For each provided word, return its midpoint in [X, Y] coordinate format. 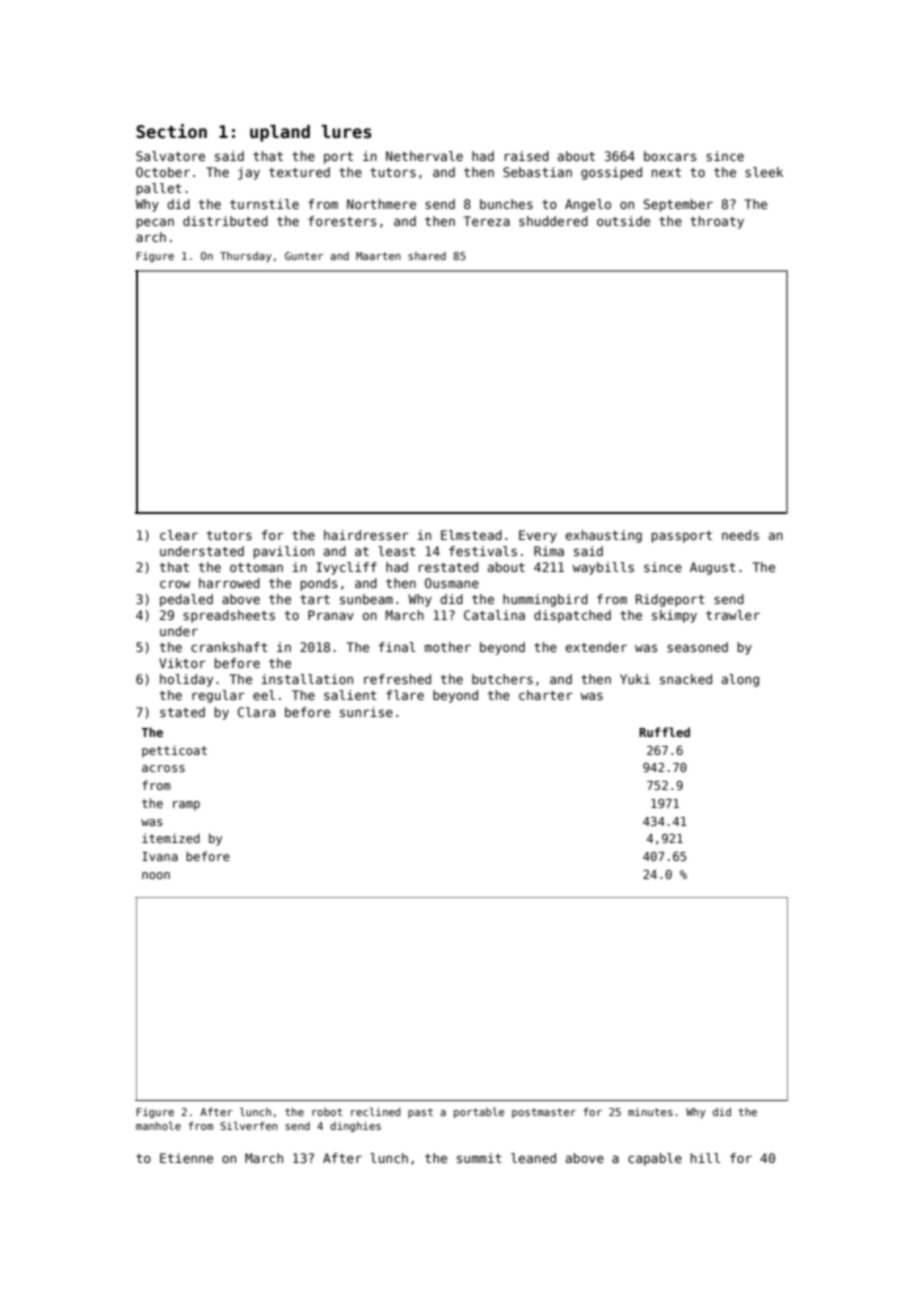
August [713, 568]
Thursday [246, 257]
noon [156, 875]
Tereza [487, 221]
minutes [650, 1112]
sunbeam [366, 599]
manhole [158, 1125]
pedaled [186, 600]
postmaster [544, 1113]
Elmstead [471, 535]
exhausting [603, 536]
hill [705, 1158]
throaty [717, 222]
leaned [533, 1158]
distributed [225, 221]
